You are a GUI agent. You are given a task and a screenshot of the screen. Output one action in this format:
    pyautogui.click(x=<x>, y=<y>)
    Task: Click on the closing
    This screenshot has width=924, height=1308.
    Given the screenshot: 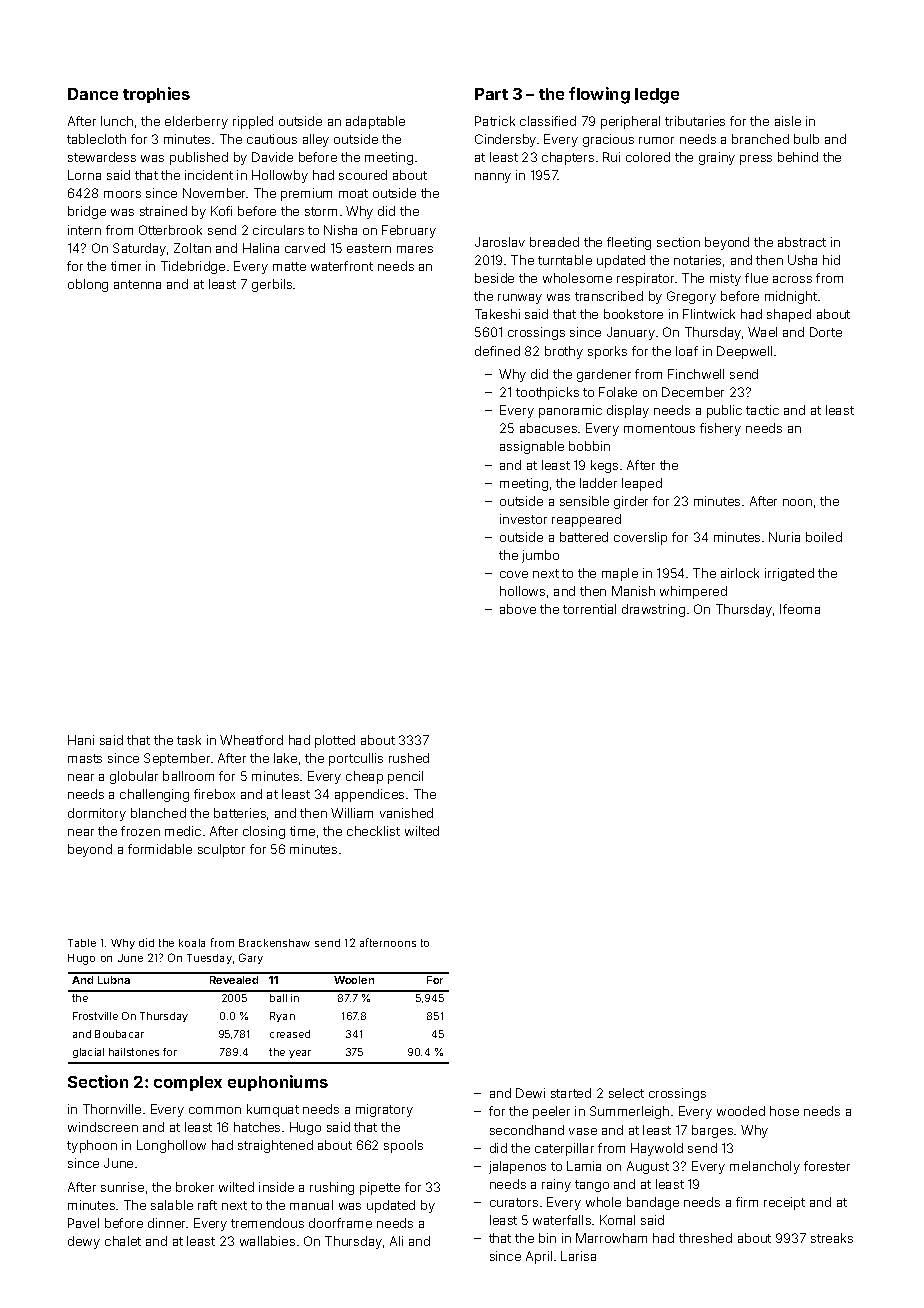 What is the action you would take?
    pyautogui.click(x=264, y=832)
